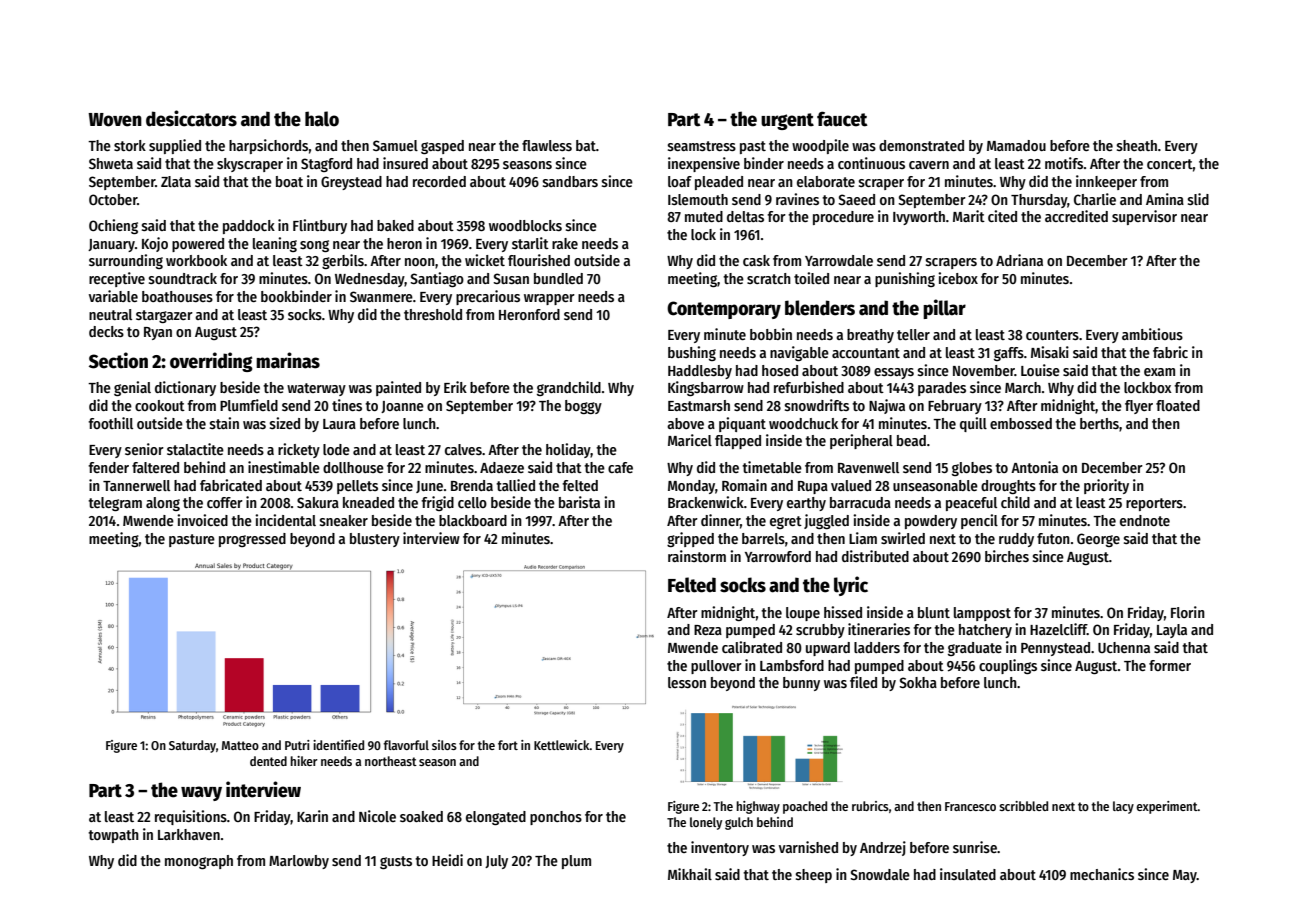 This image has height=924, width=1308. Describe the element at coordinates (842, 119) in the image. I see `faucet` at that location.
